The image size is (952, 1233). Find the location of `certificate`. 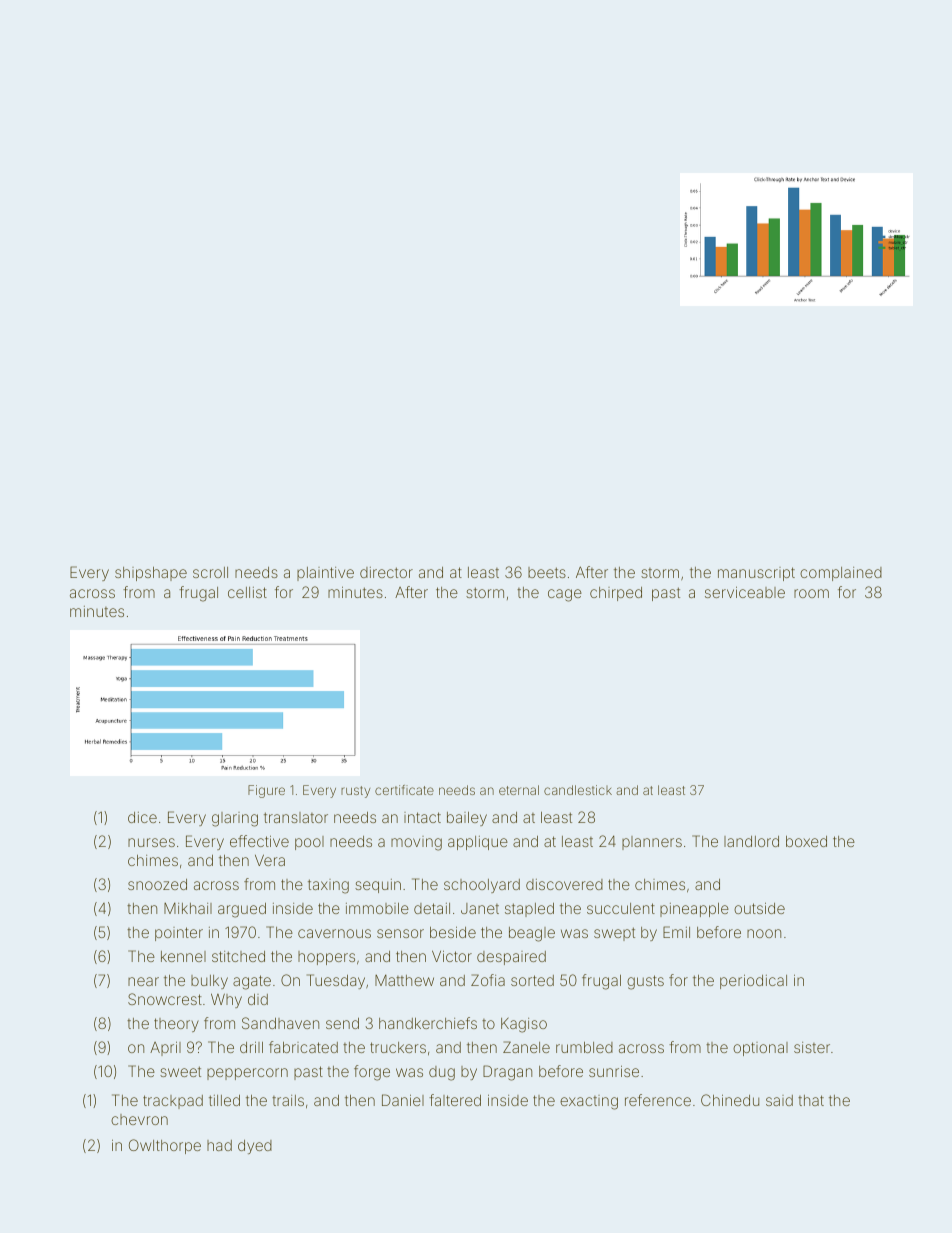

certificate is located at coordinates (404, 790).
